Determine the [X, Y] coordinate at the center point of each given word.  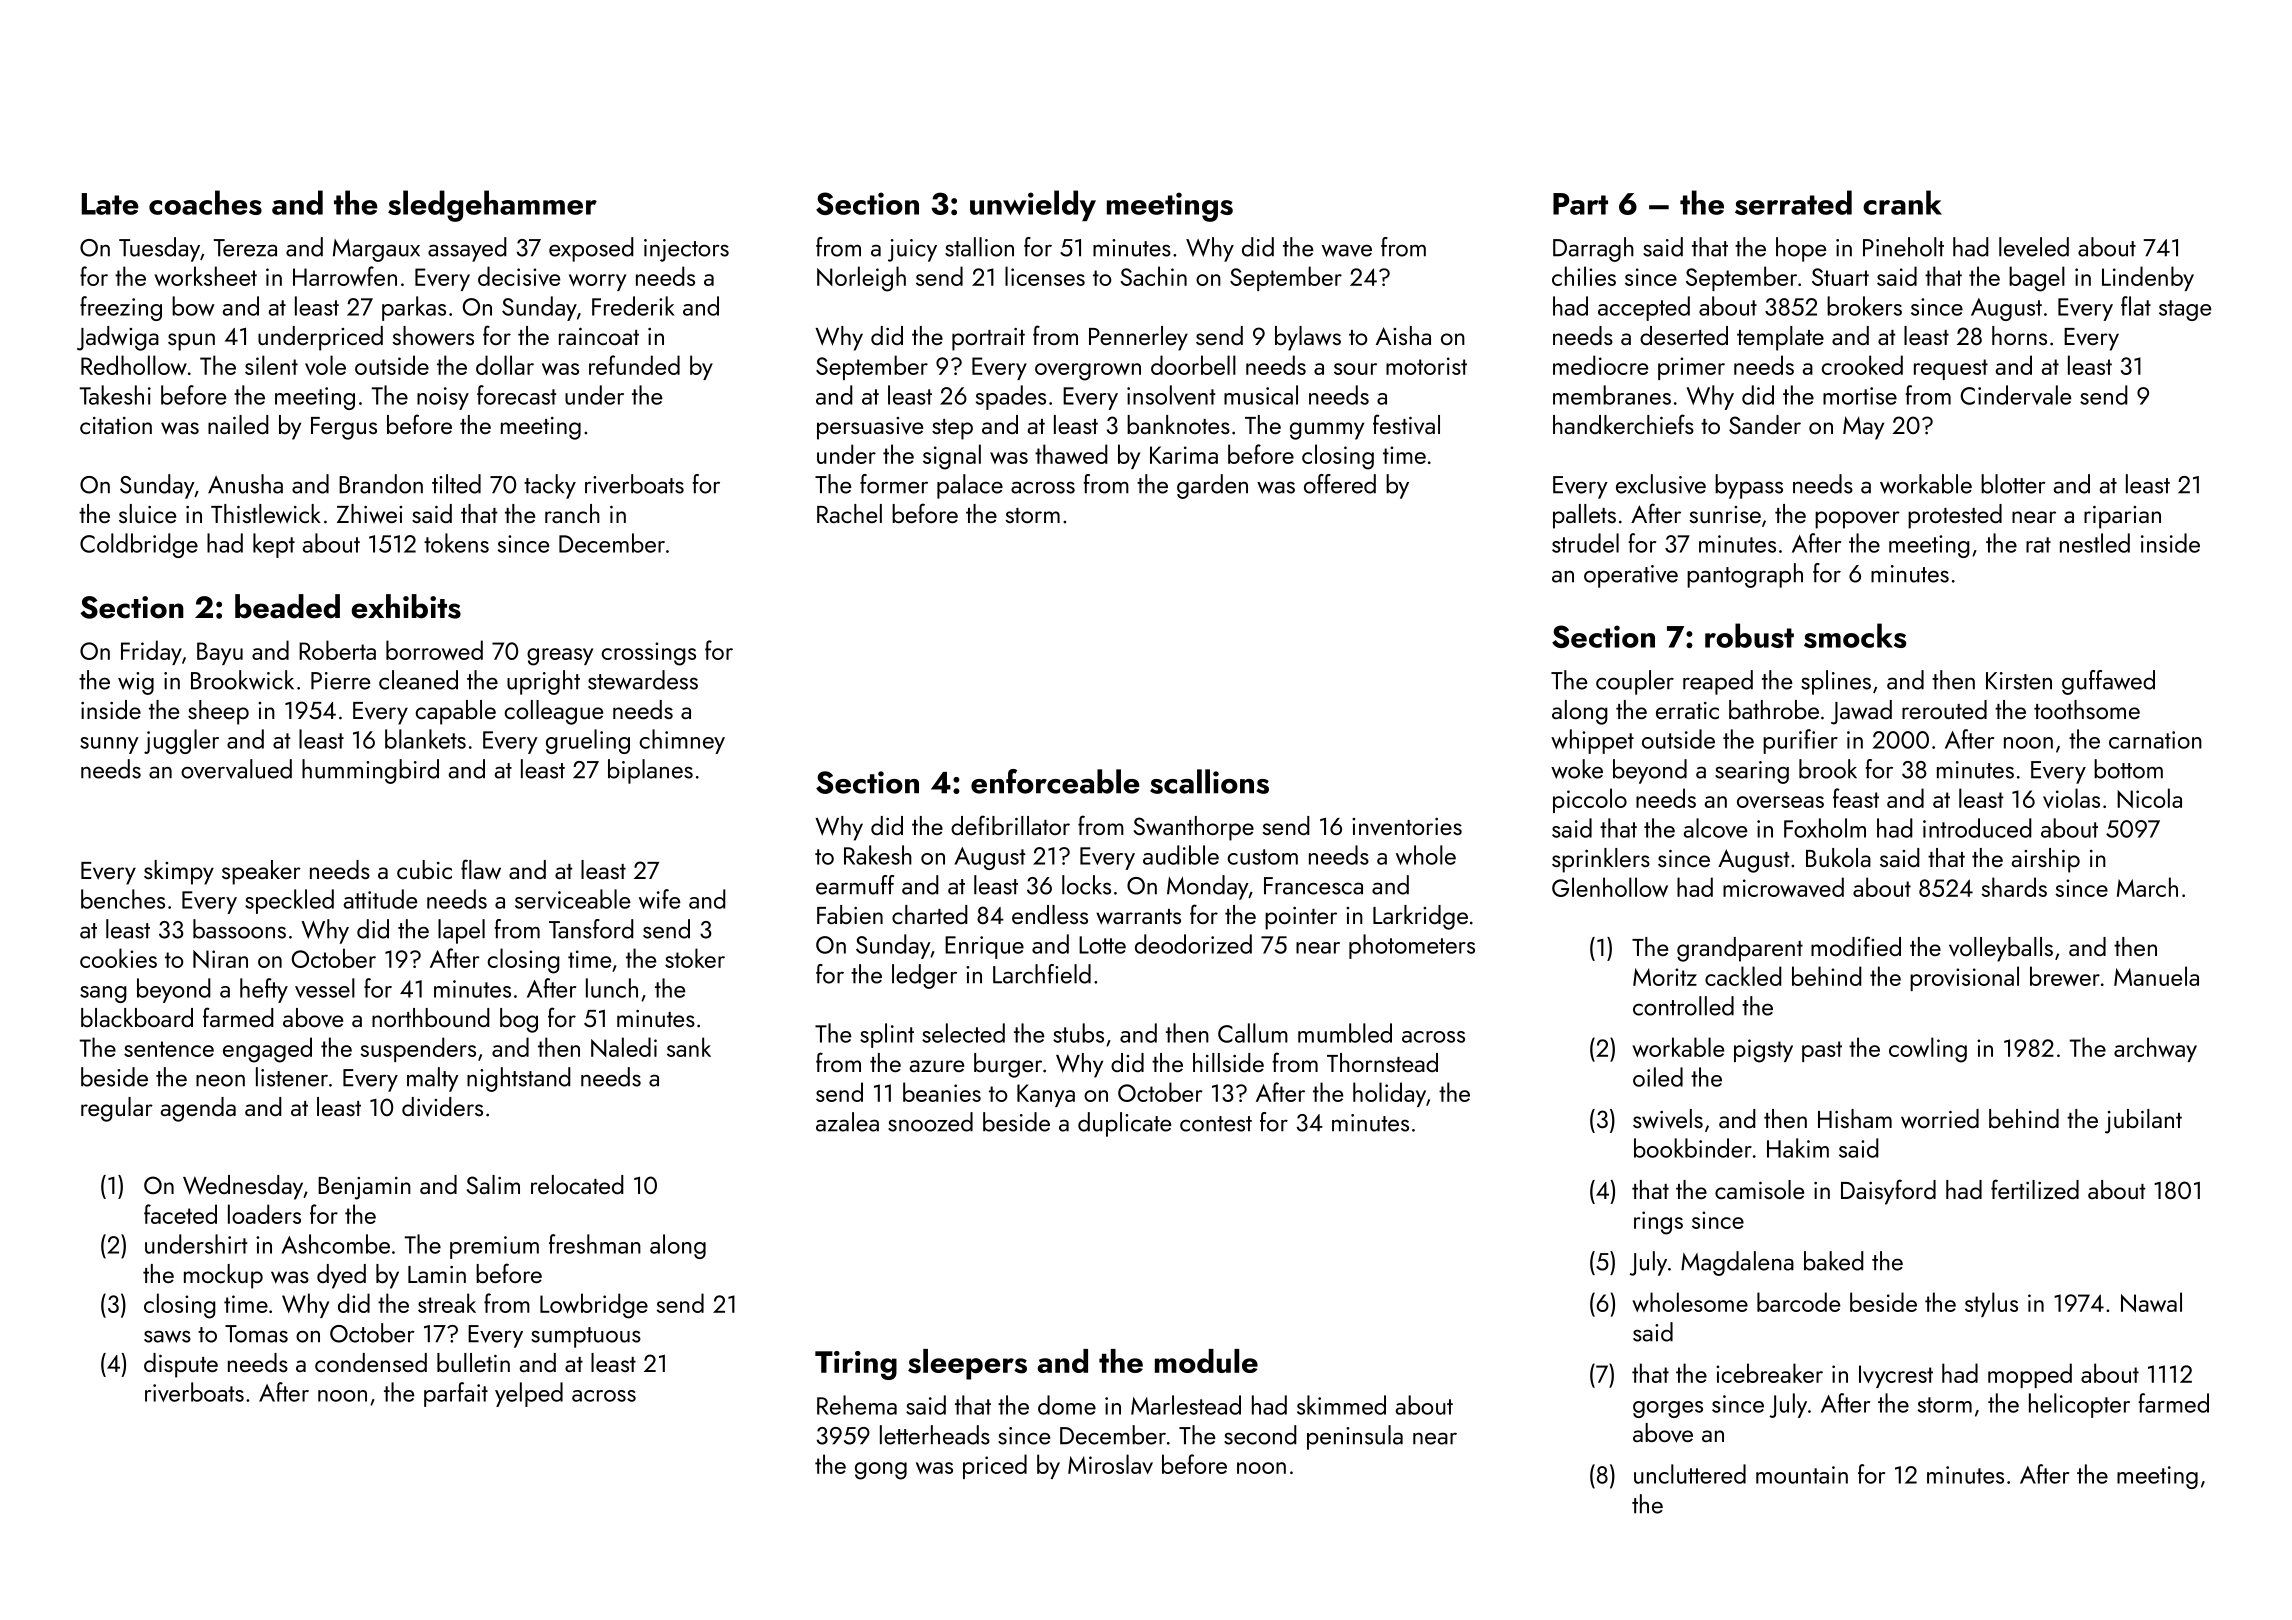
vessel [325, 988]
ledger [924, 976]
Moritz [1665, 977]
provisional [1964, 978]
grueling [588, 741]
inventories [1407, 827]
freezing [121, 308]
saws [167, 1337]
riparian [2122, 517]
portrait [988, 339]
